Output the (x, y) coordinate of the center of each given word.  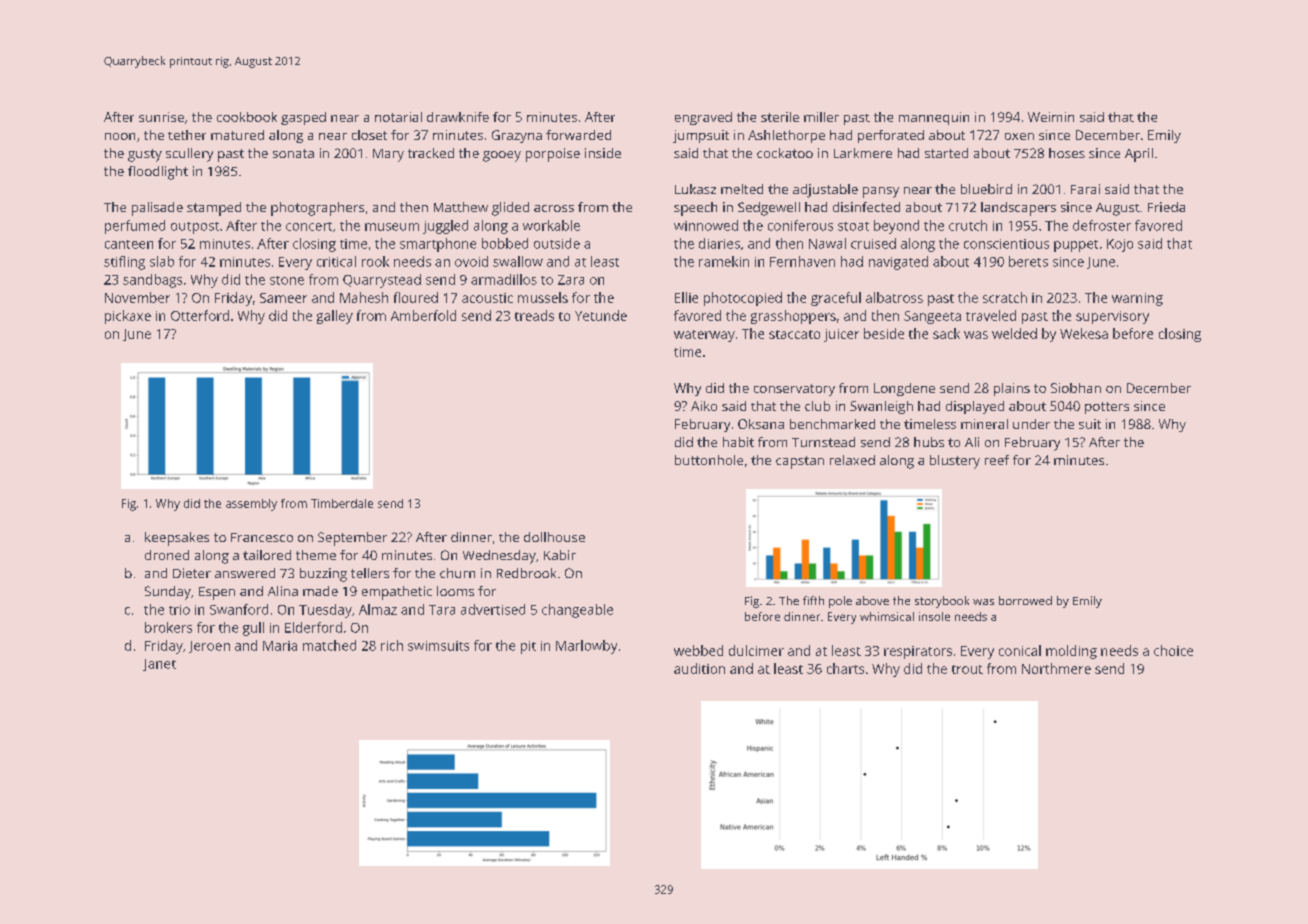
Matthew (461, 207)
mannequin (934, 118)
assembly (251, 505)
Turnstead (823, 442)
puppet (1076, 246)
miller (821, 117)
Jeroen (209, 647)
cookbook (247, 117)
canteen (129, 244)
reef (997, 460)
